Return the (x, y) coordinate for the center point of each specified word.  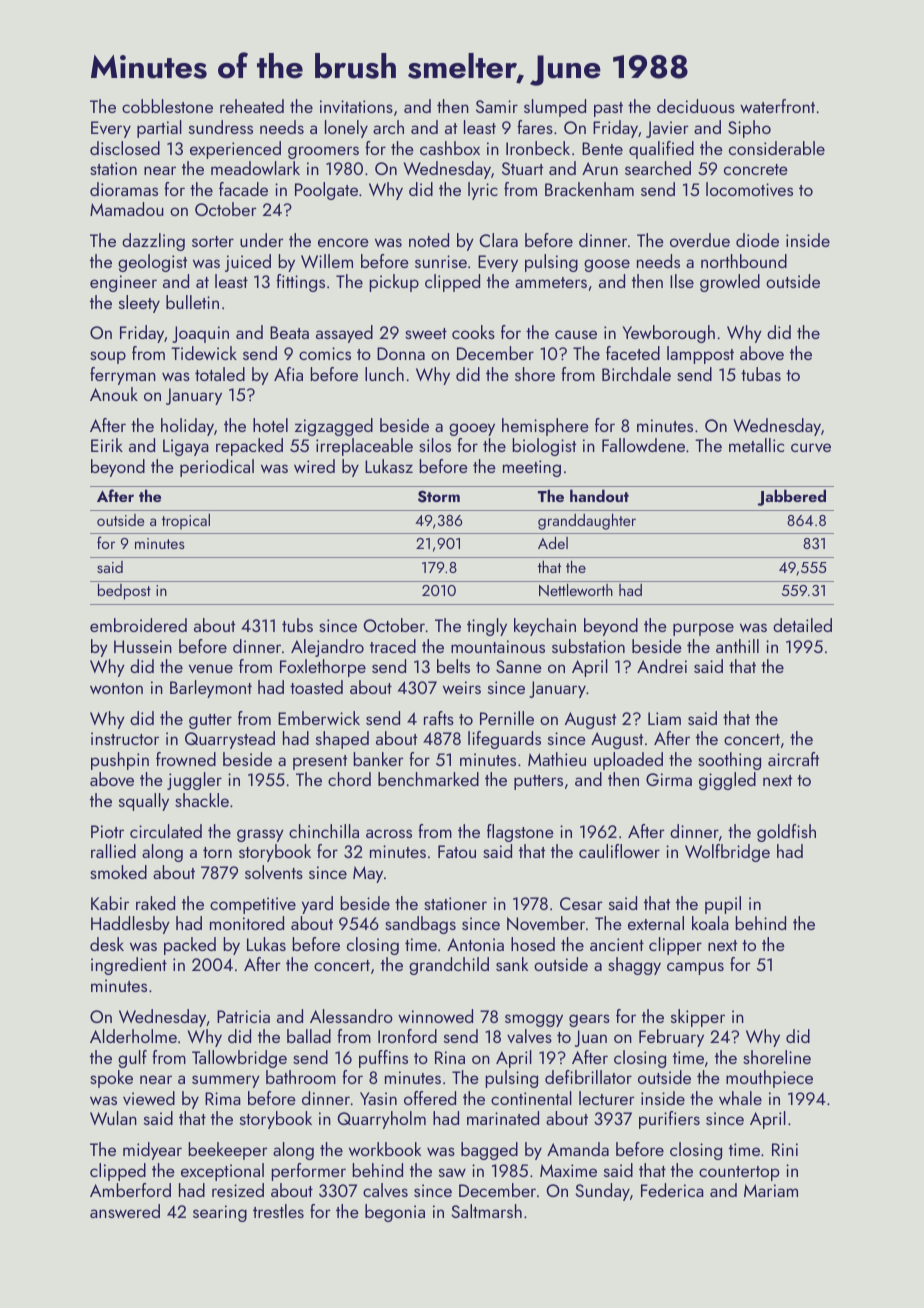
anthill (737, 646)
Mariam (771, 1190)
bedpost (124, 591)
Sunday (602, 1192)
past (608, 109)
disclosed (125, 148)
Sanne (519, 666)
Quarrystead (230, 740)
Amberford (130, 1190)
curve (811, 447)
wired (314, 466)
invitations (356, 106)
